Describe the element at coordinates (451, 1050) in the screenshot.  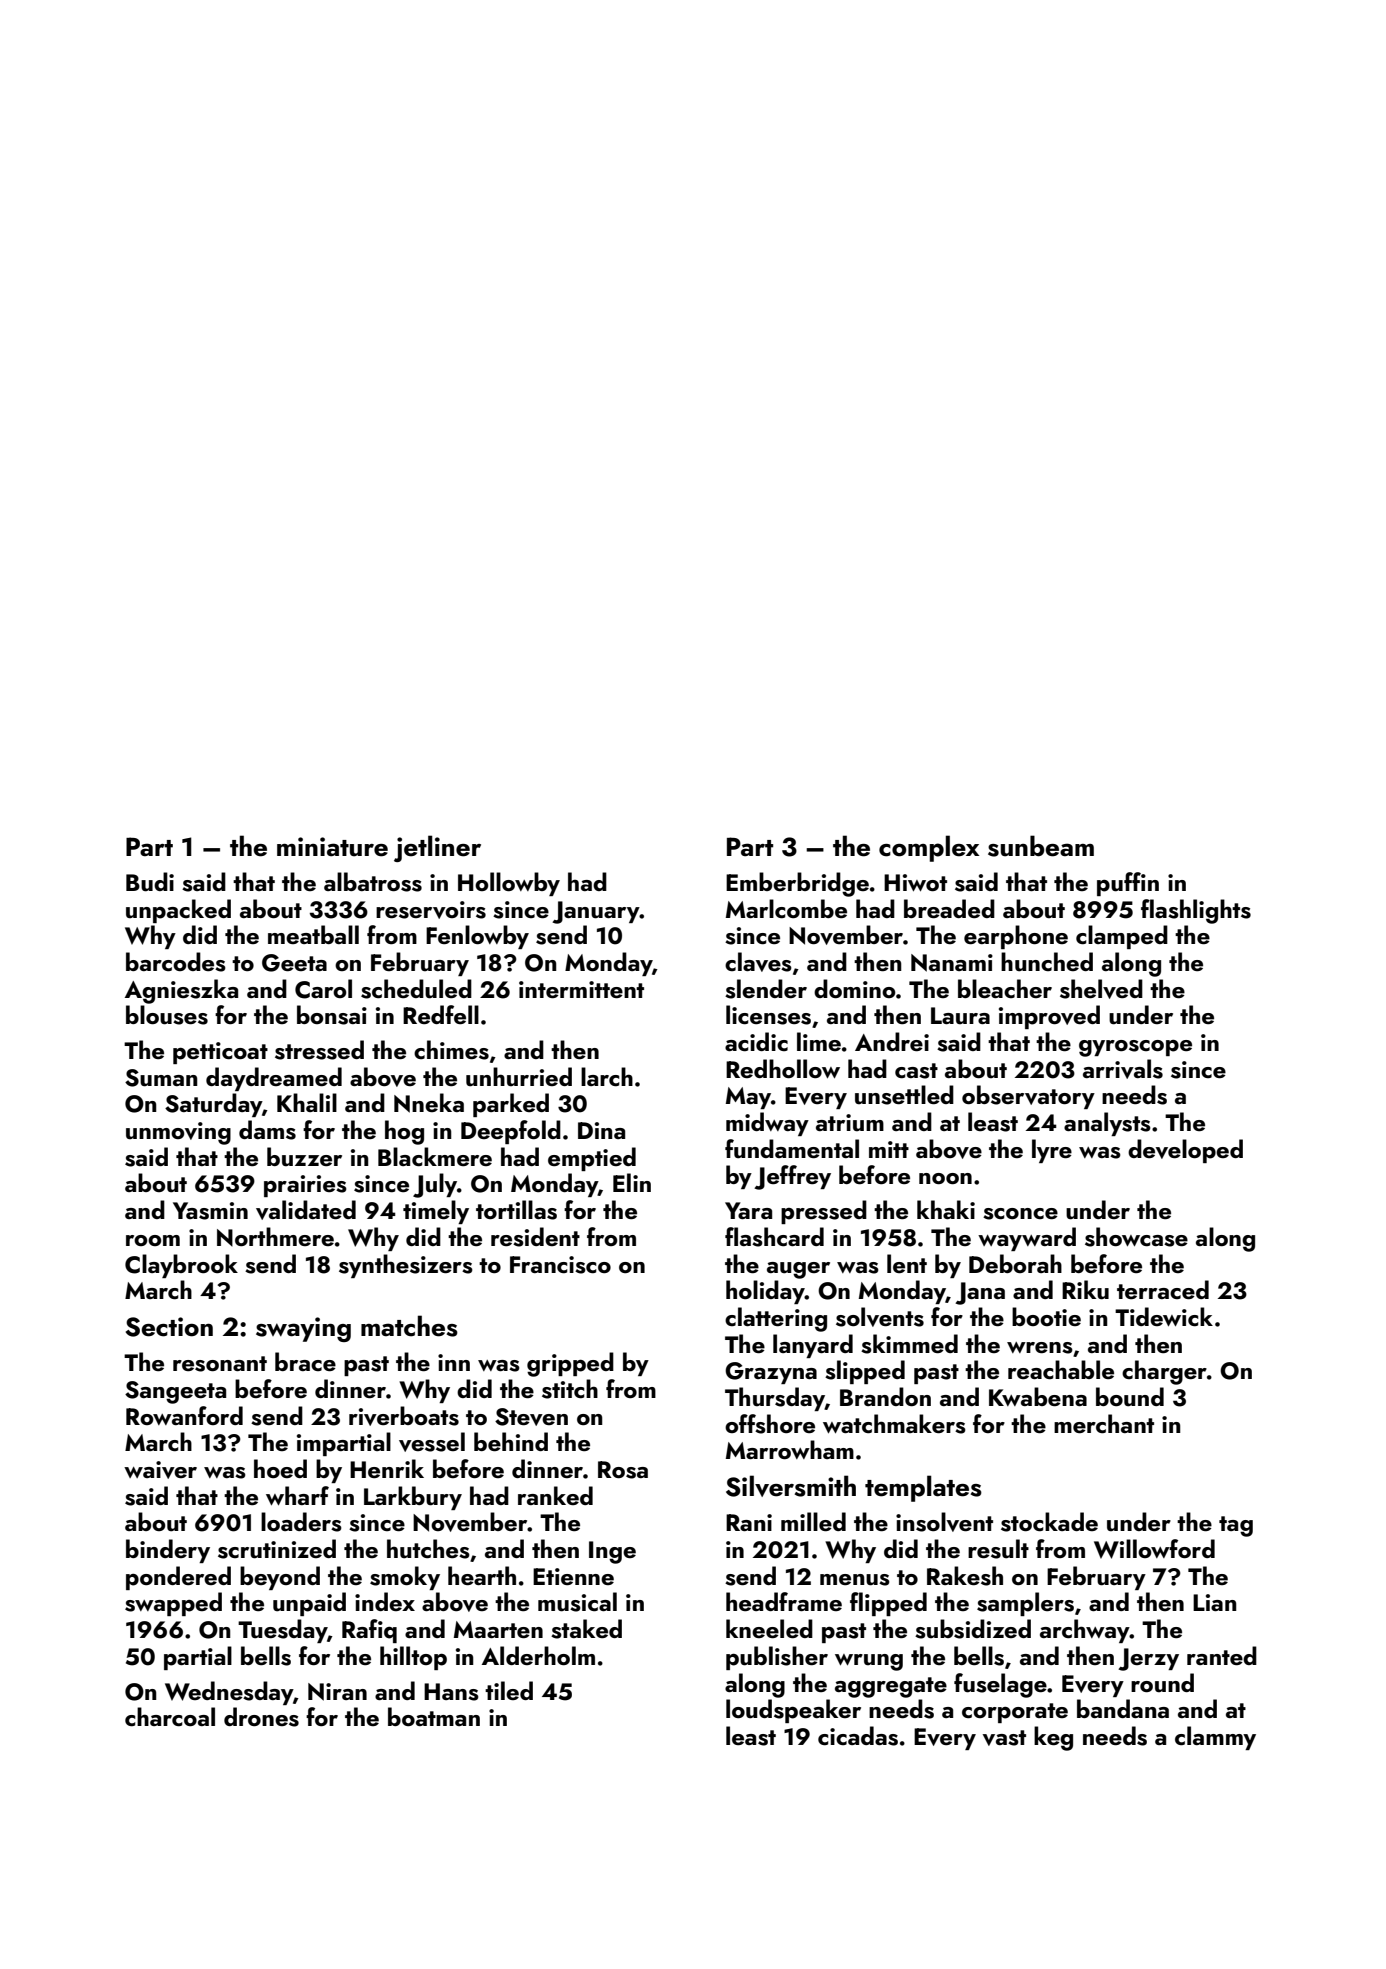
I see `chimes` at that location.
